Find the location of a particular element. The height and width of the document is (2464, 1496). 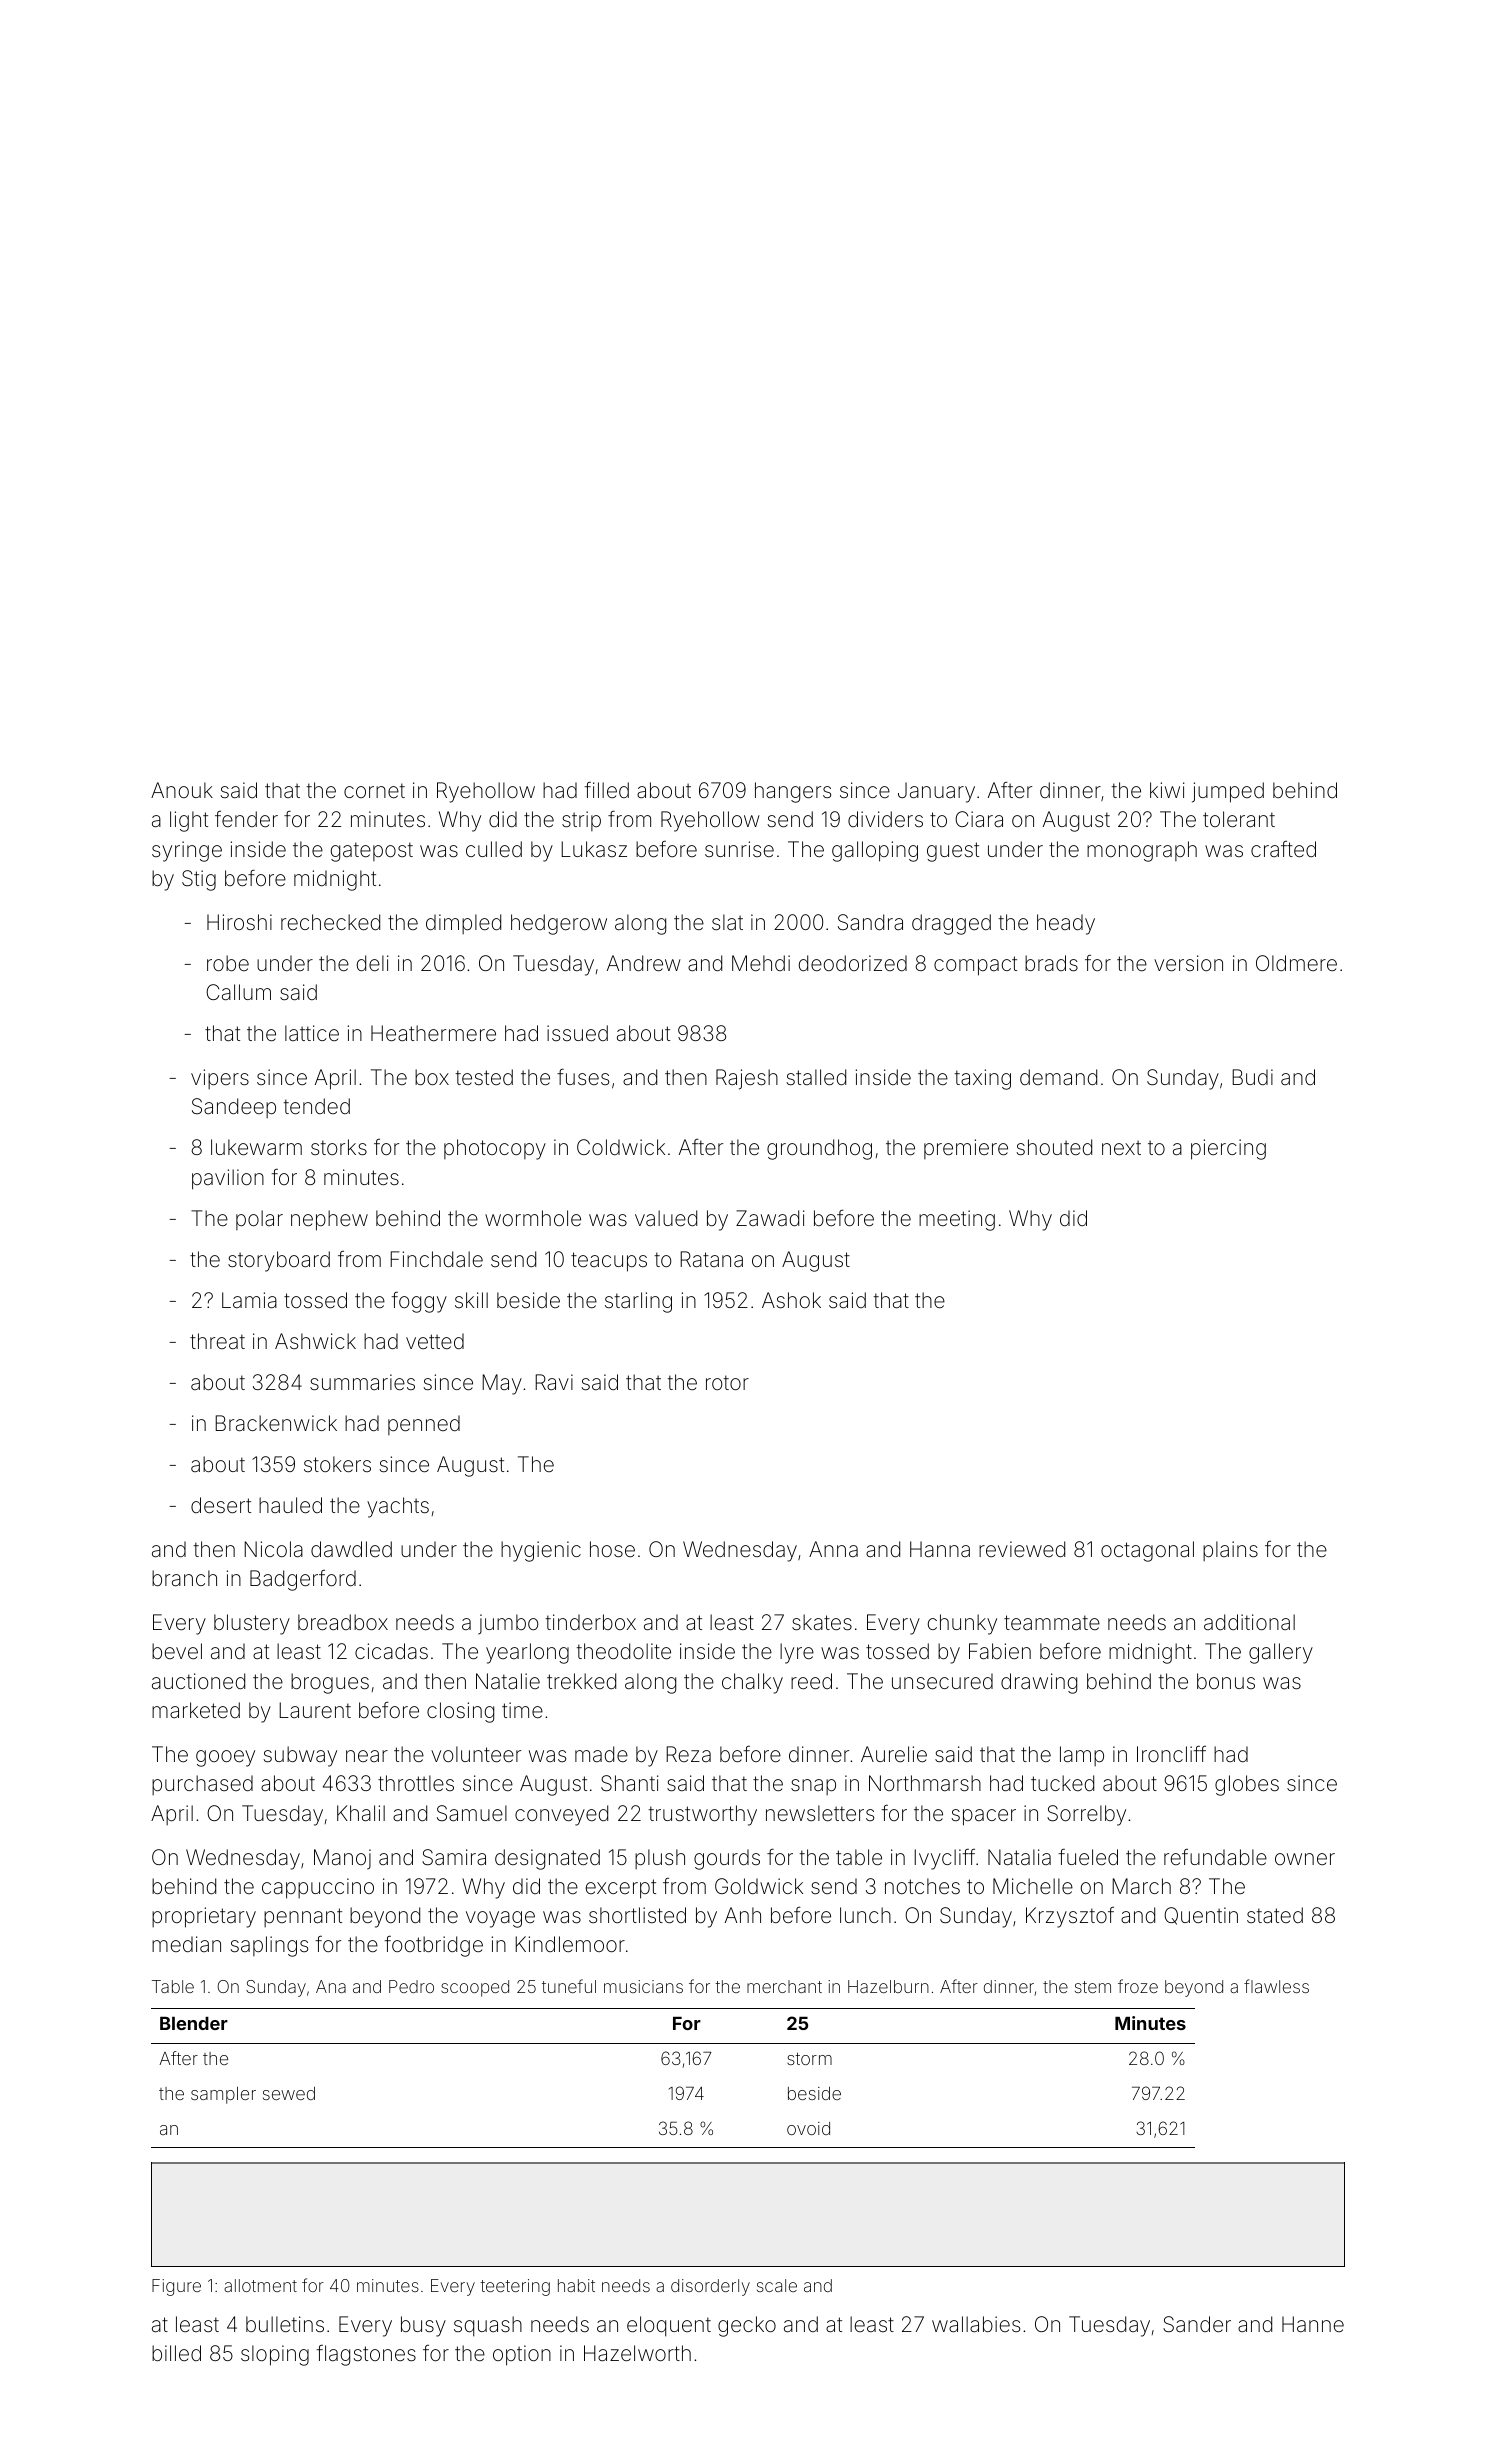

stem is located at coordinates (1093, 1987).
